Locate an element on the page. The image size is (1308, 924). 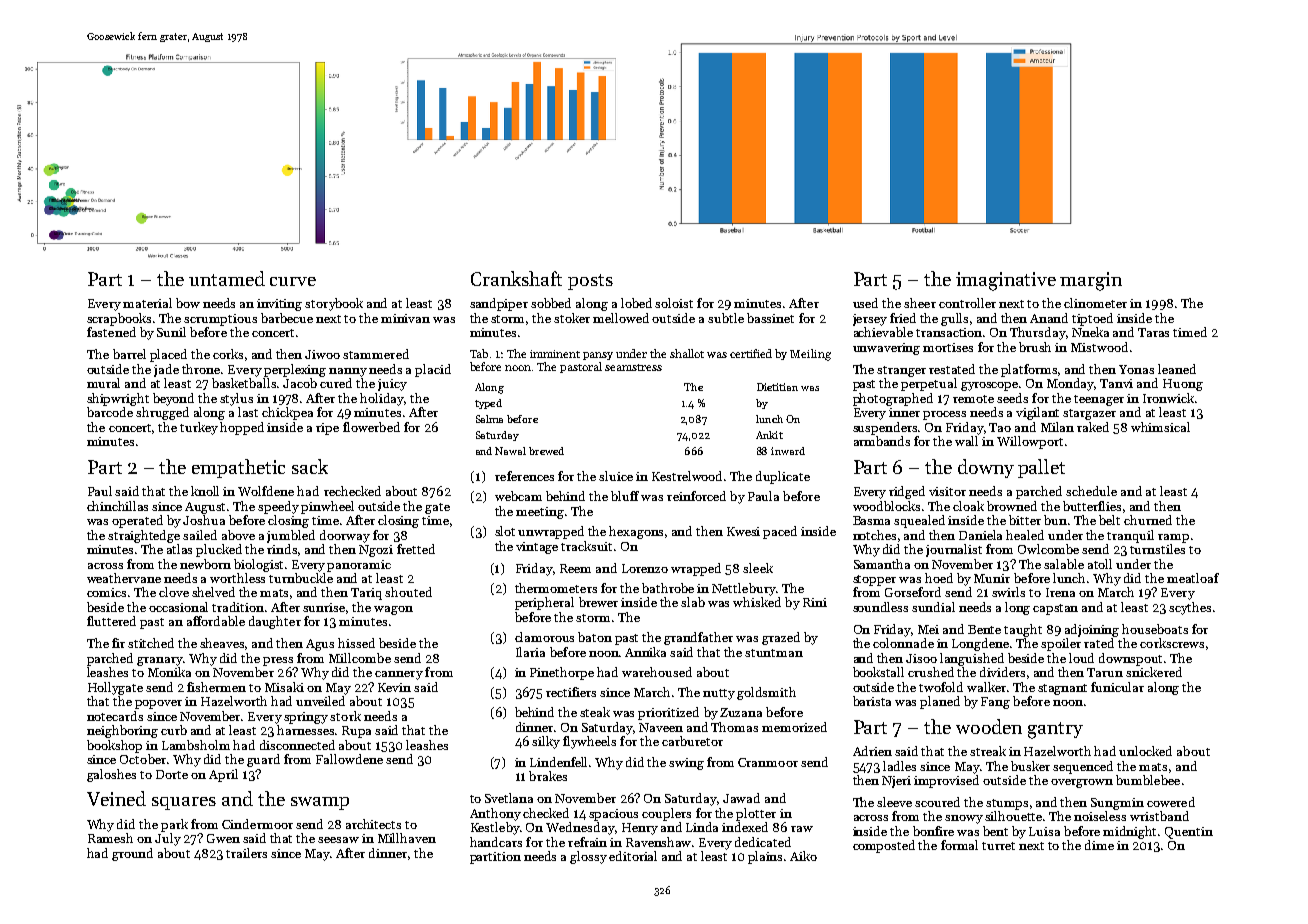
trailers is located at coordinates (246, 853).
